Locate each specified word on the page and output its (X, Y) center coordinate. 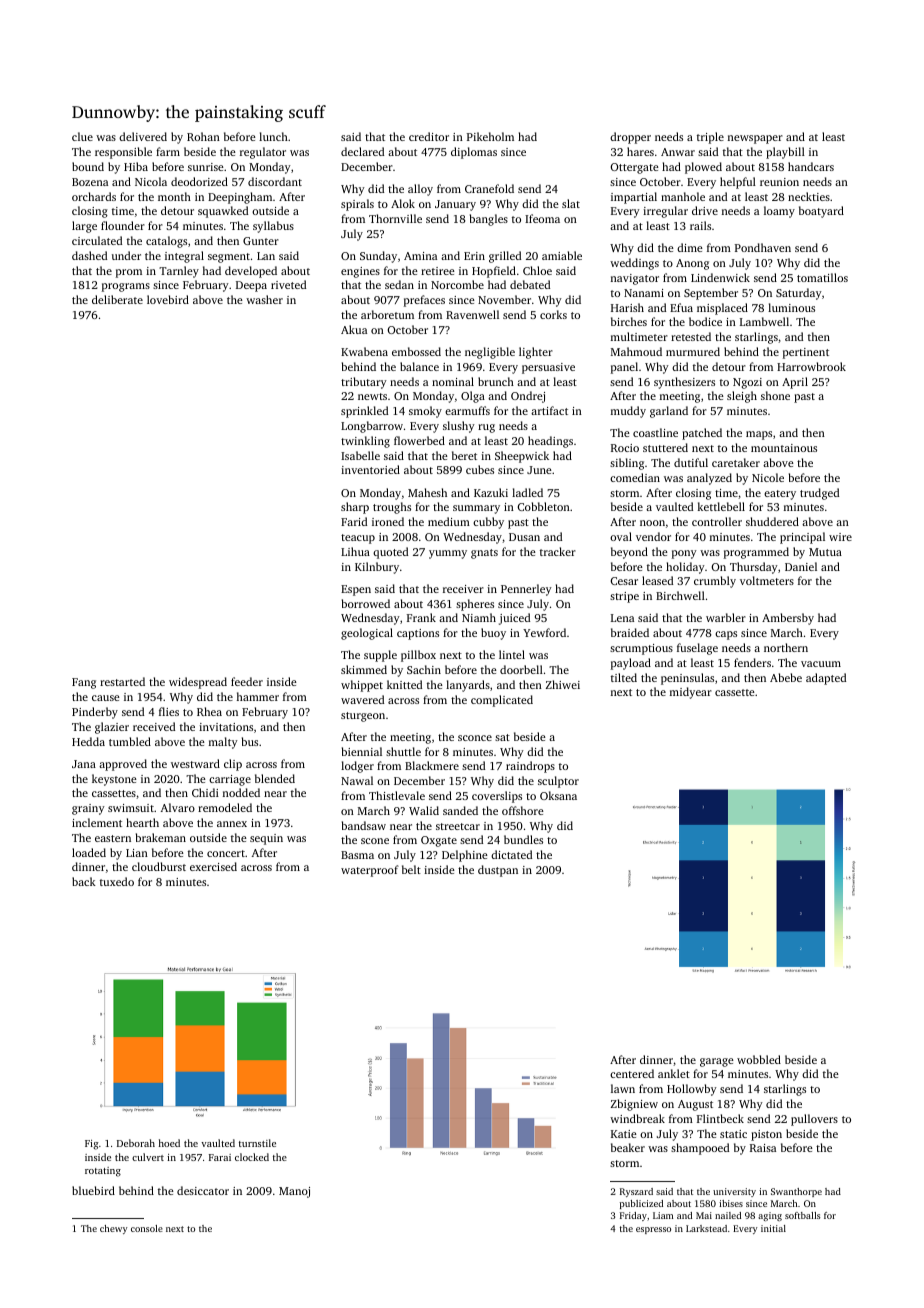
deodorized (199, 181)
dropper (630, 138)
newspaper (755, 139)
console (147, 1228)
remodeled (225, 807)
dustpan (498, 871)
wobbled (759, 1059)
